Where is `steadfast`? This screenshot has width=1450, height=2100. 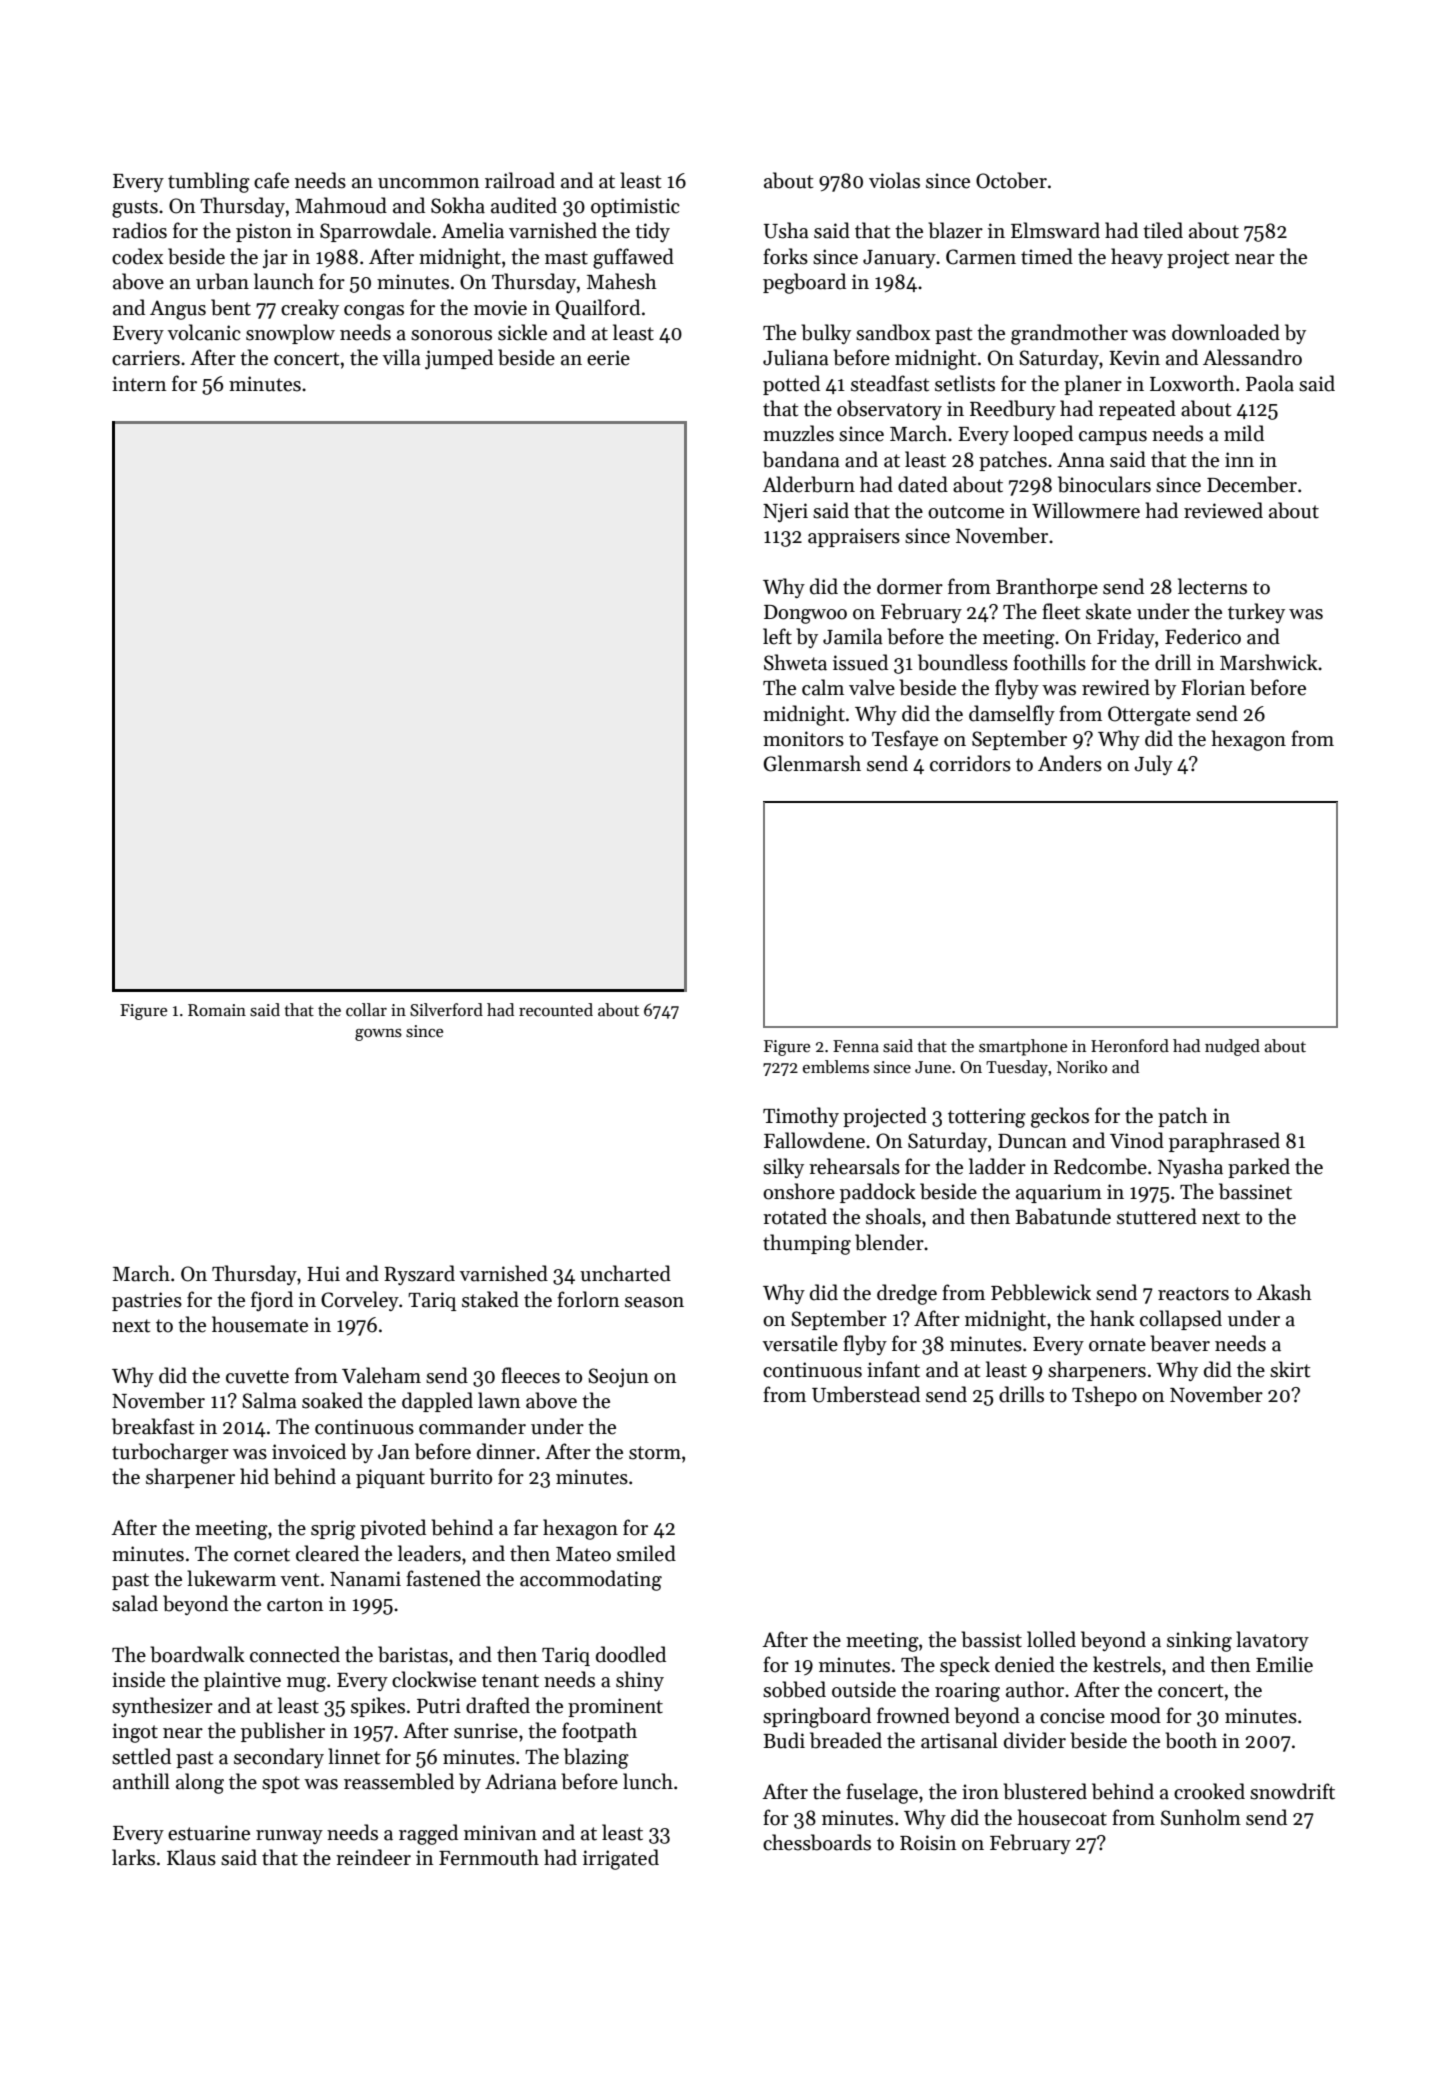 steadfast is located at coordinates (890, 383).
